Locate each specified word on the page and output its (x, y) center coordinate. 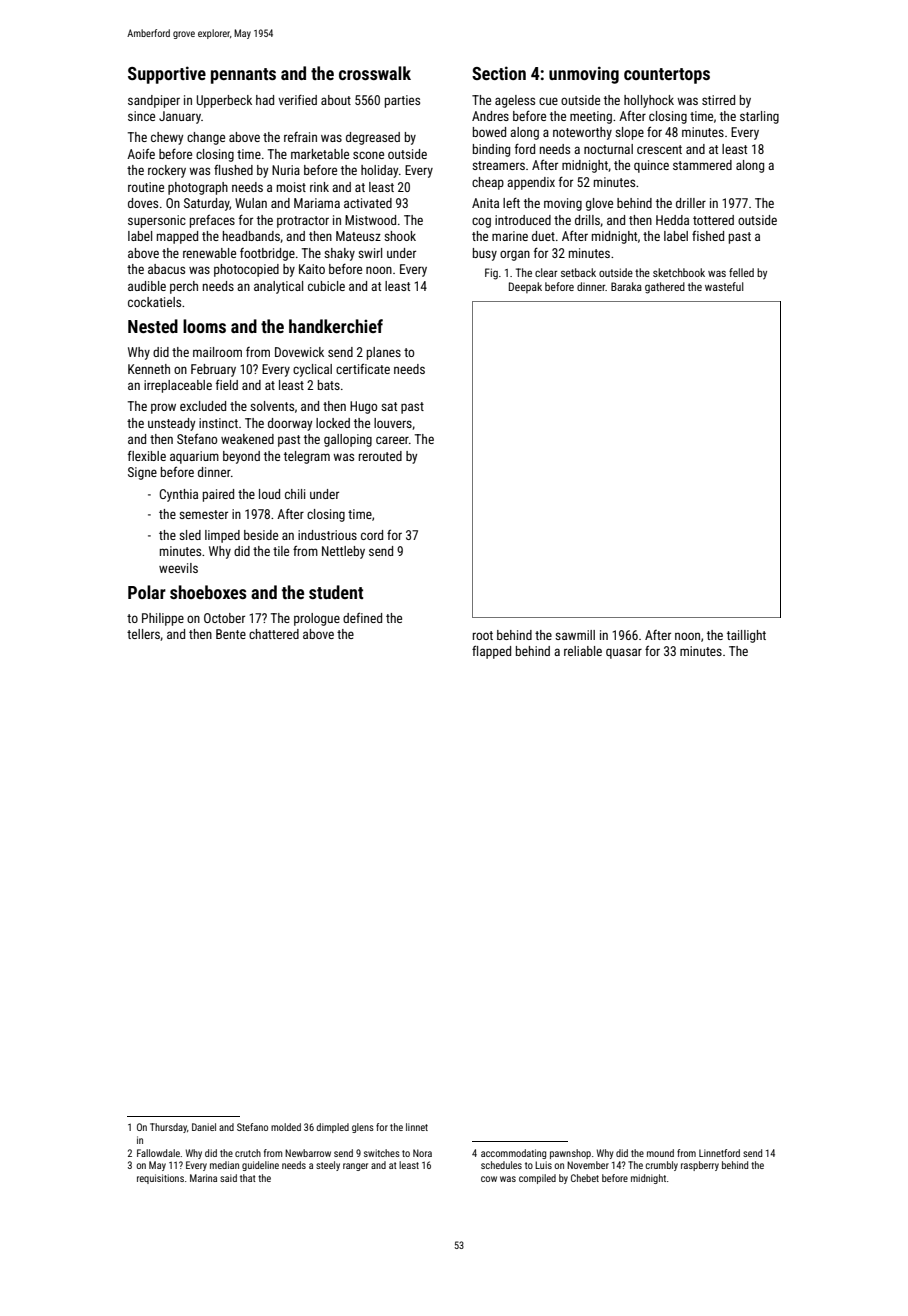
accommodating (513, 1154)
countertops (667, 76)
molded (286, 1127)
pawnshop (570, 1154)
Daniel (204, 1127)
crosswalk (375, 73)
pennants (243, 76)
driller (691, 203)
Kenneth (149, 369)
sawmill (575, 635)
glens (363, 1128)
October (224, 618)
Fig (491, 274)
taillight (746, 636)
